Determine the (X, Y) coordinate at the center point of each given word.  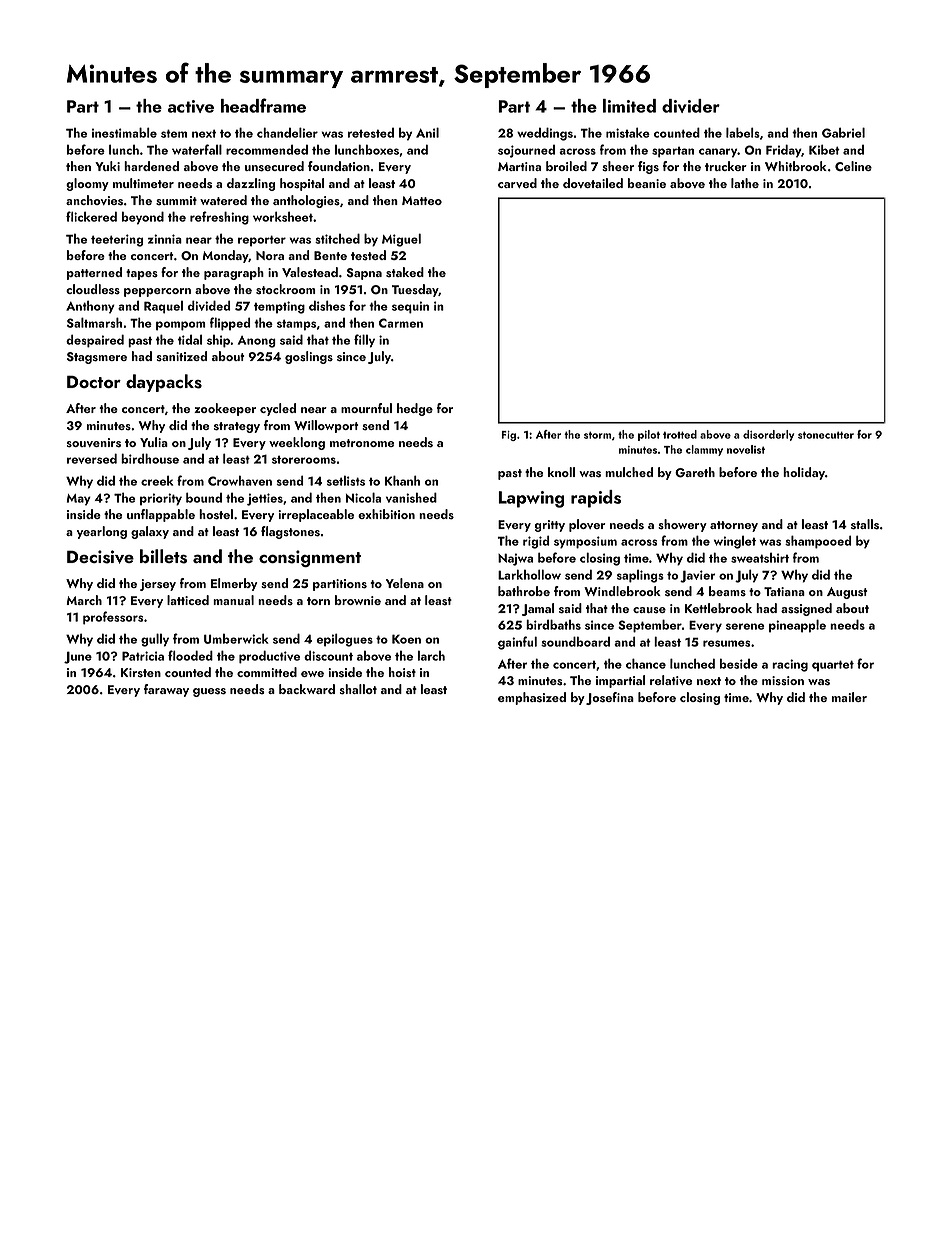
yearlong (102, 532)
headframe (263, 105)
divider (691, 106)
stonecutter (826, 435)
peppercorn (157, 292)
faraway (166, 690)
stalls (865, 524)
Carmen (401, 323)
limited (629, 106)
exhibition (386, 514)
